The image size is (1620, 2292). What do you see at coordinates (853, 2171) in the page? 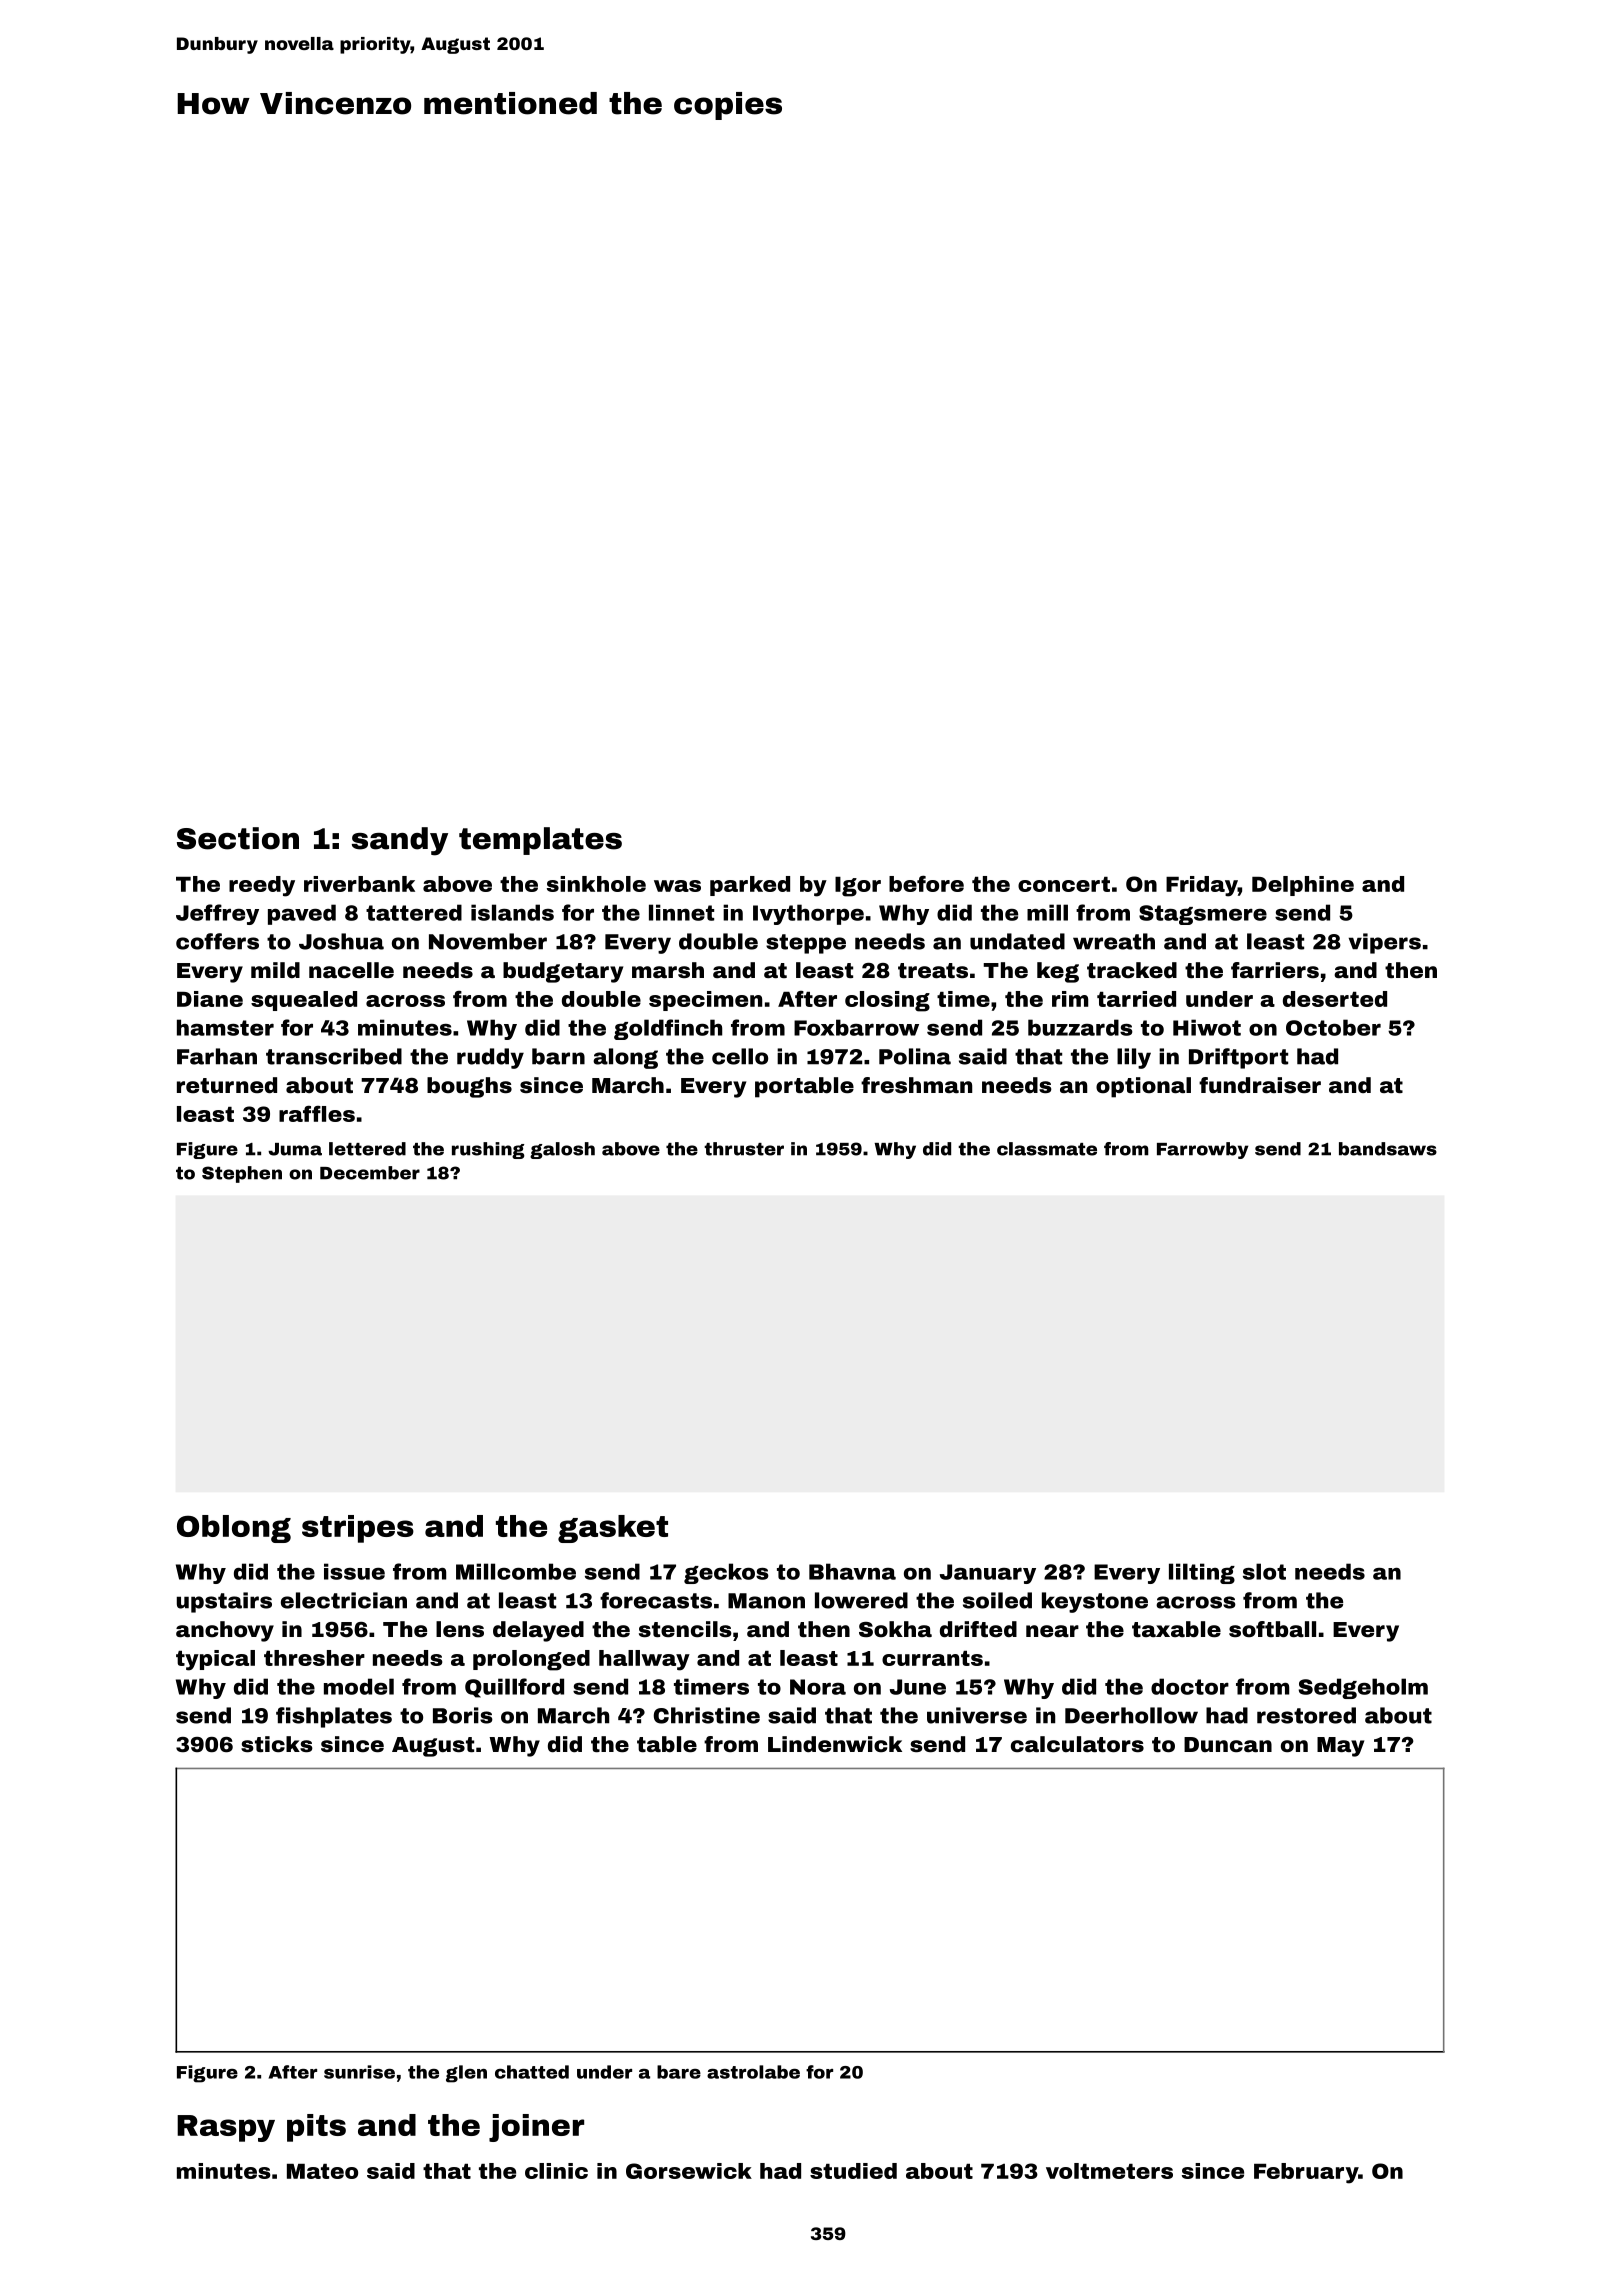
I see `studied` at bounding box center [853, 2171].
